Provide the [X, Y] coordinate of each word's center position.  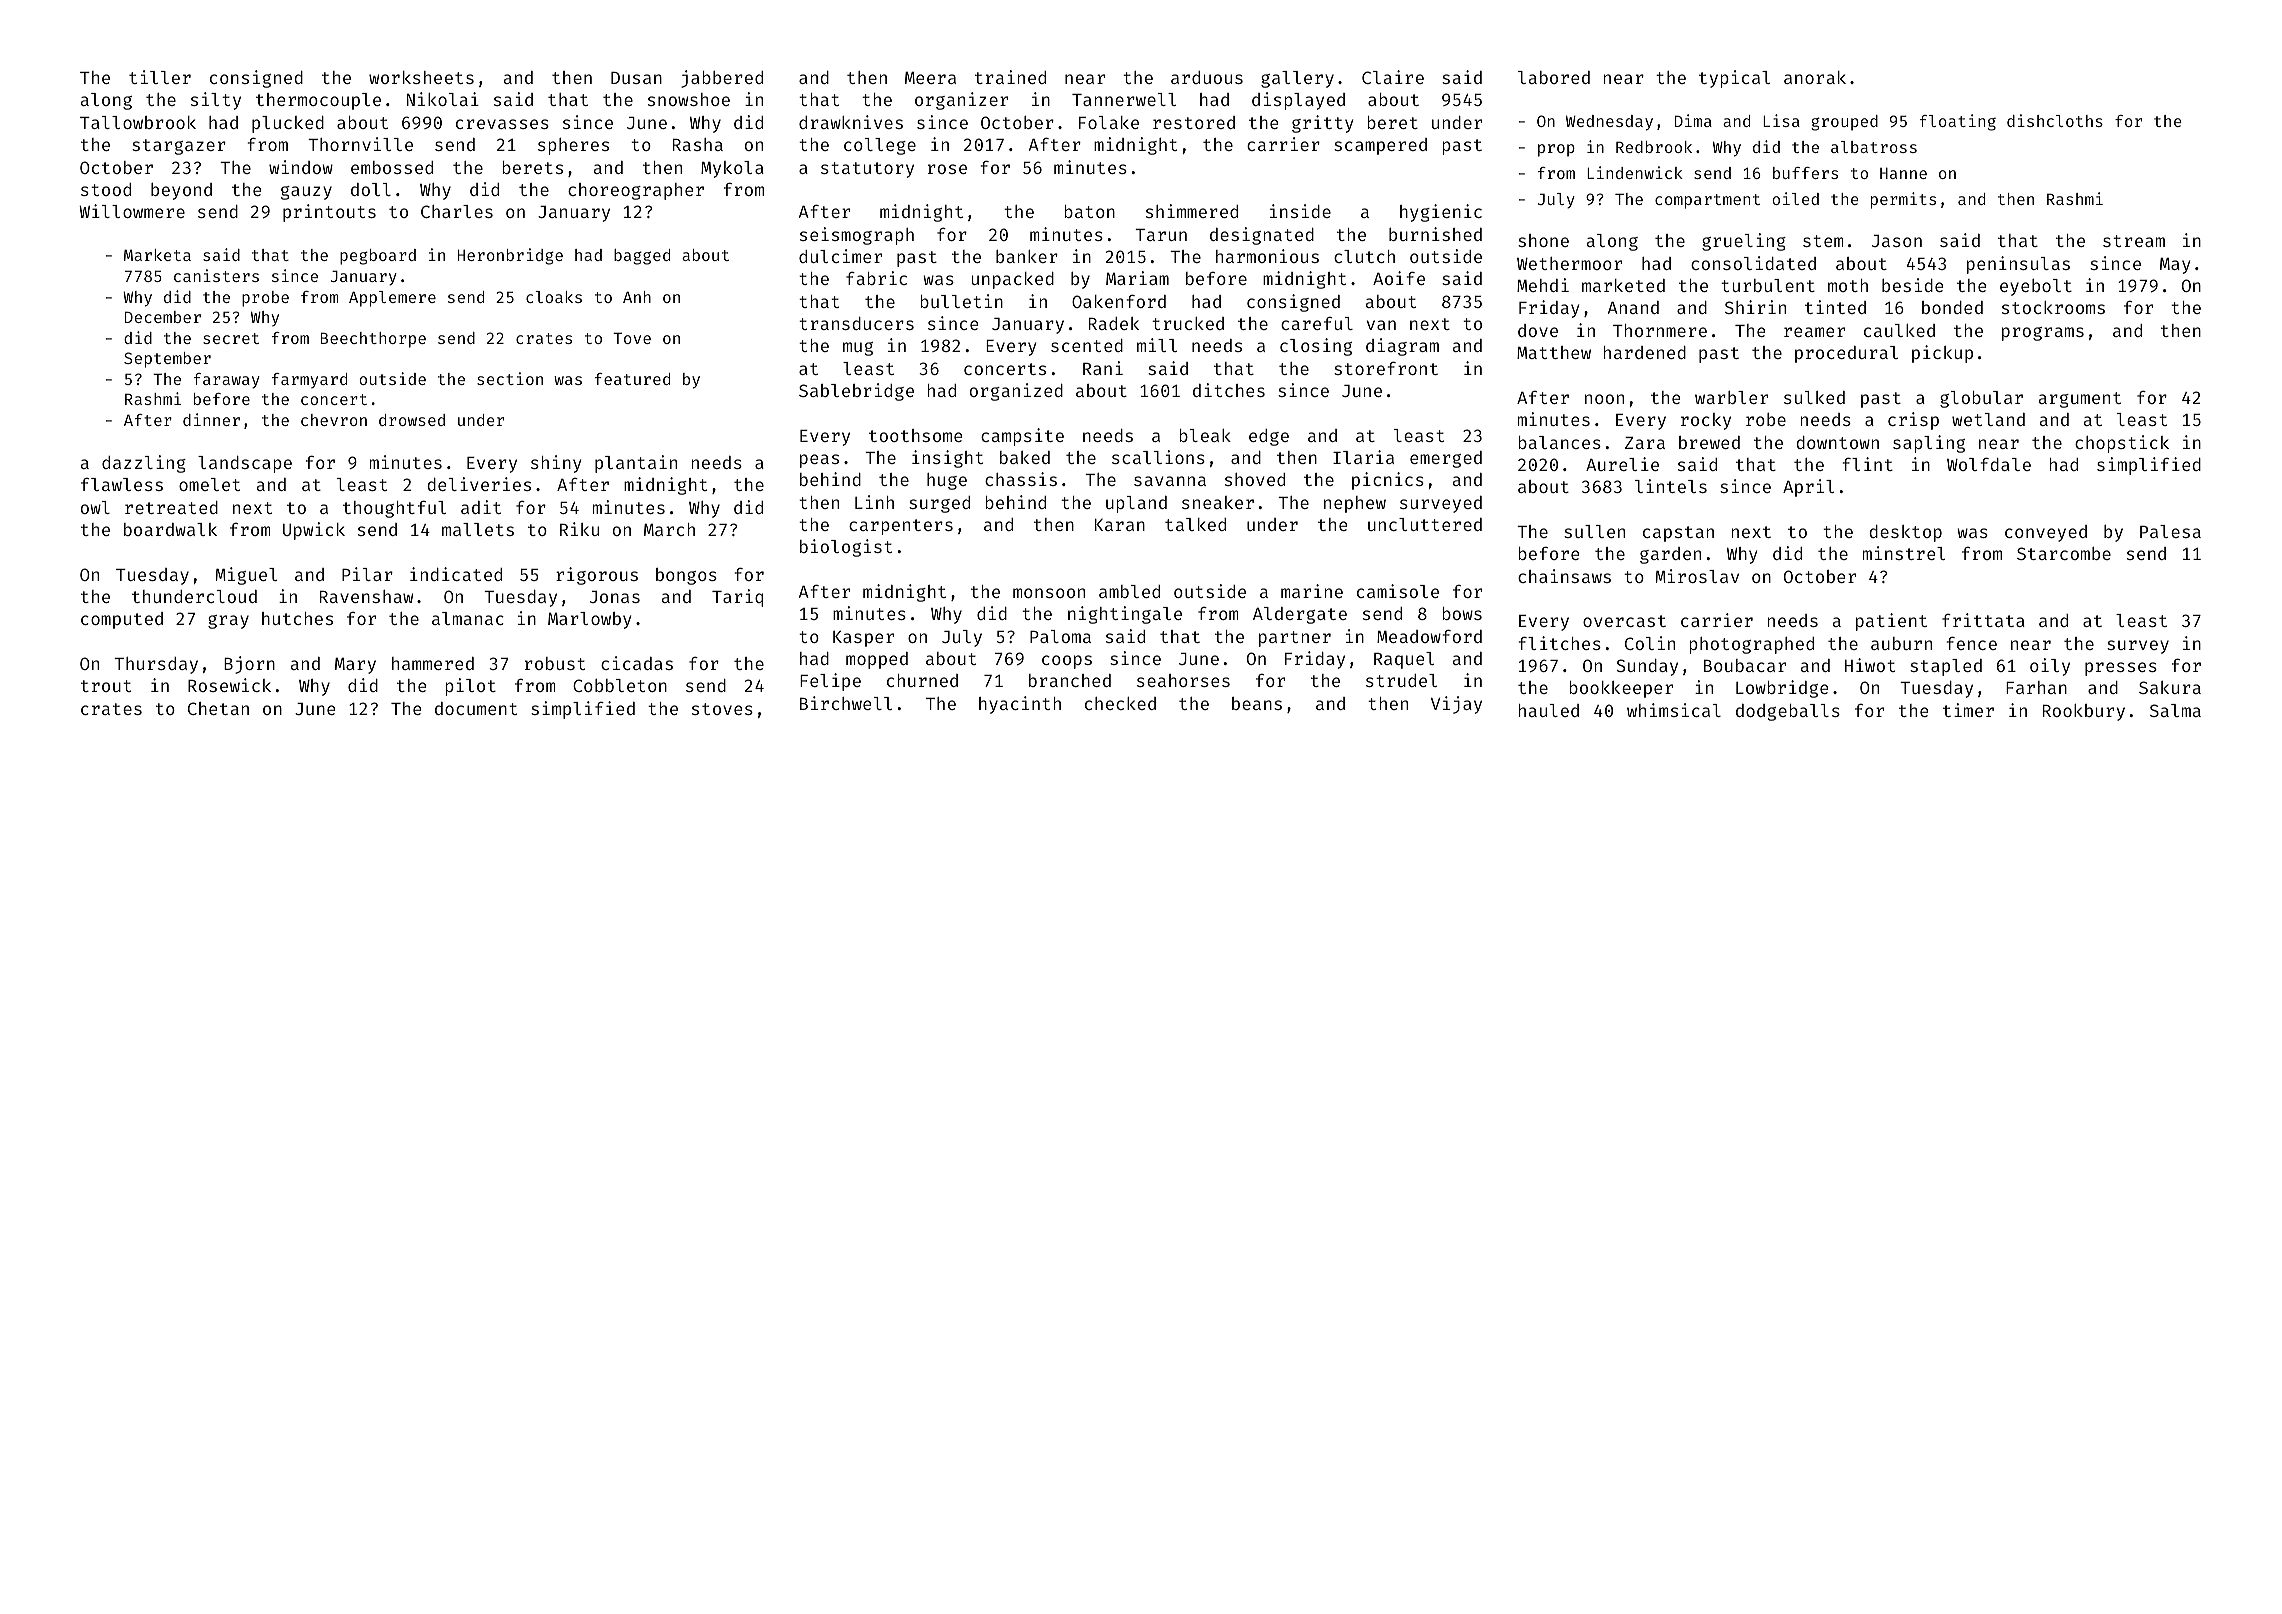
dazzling [144, 464]
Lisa [1781, 120]
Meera [930, 78]
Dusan [636, 78]
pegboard [378, 257]
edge [1269, 437]
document [476, 708]
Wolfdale [1989, 464]
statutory [867, 170]
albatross [1874, 147]
